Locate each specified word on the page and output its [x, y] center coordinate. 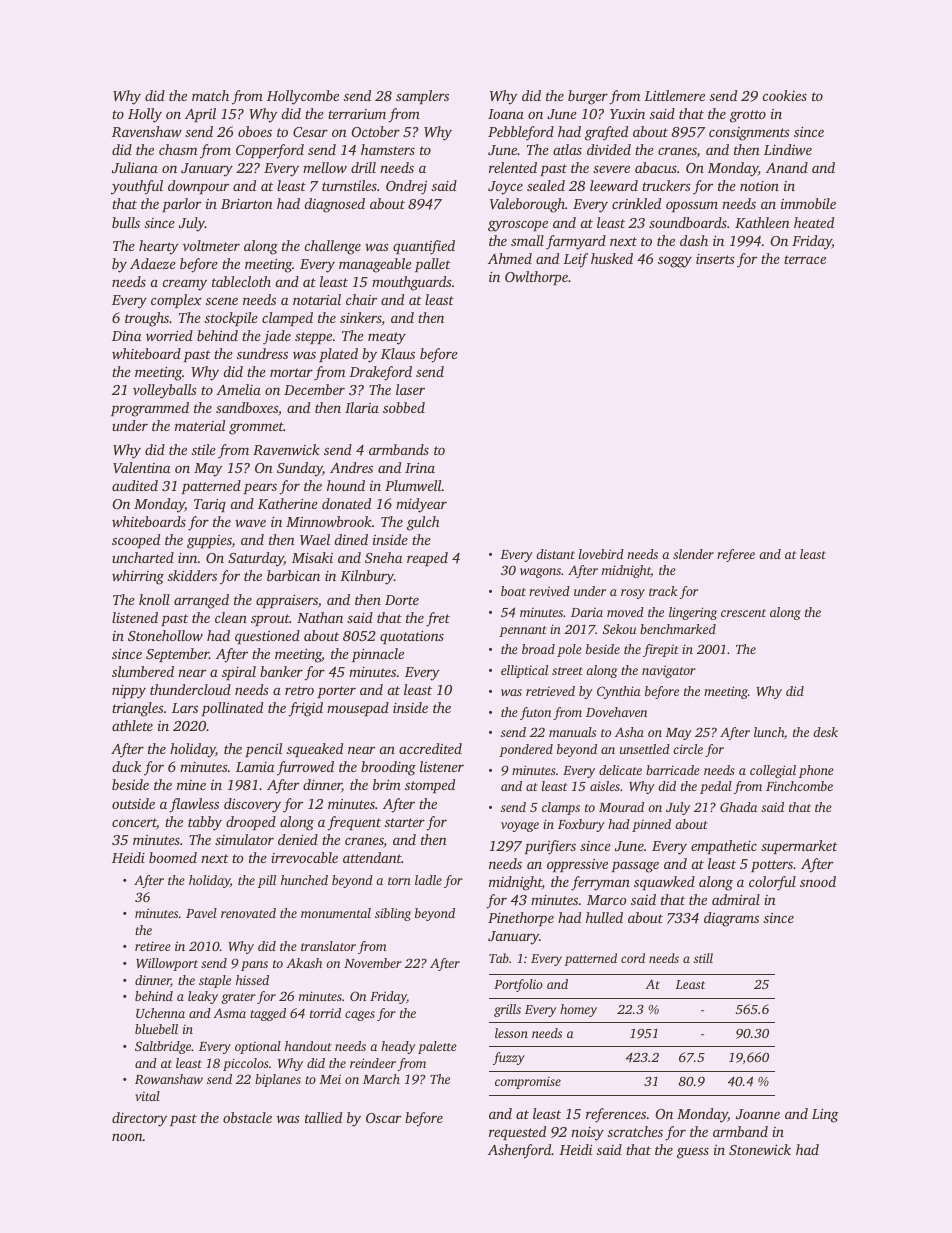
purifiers [550, 847]
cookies [785, 95]
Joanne [758, 1114]
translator [328, 946]
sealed [546, 185]
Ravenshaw [147, 131]
